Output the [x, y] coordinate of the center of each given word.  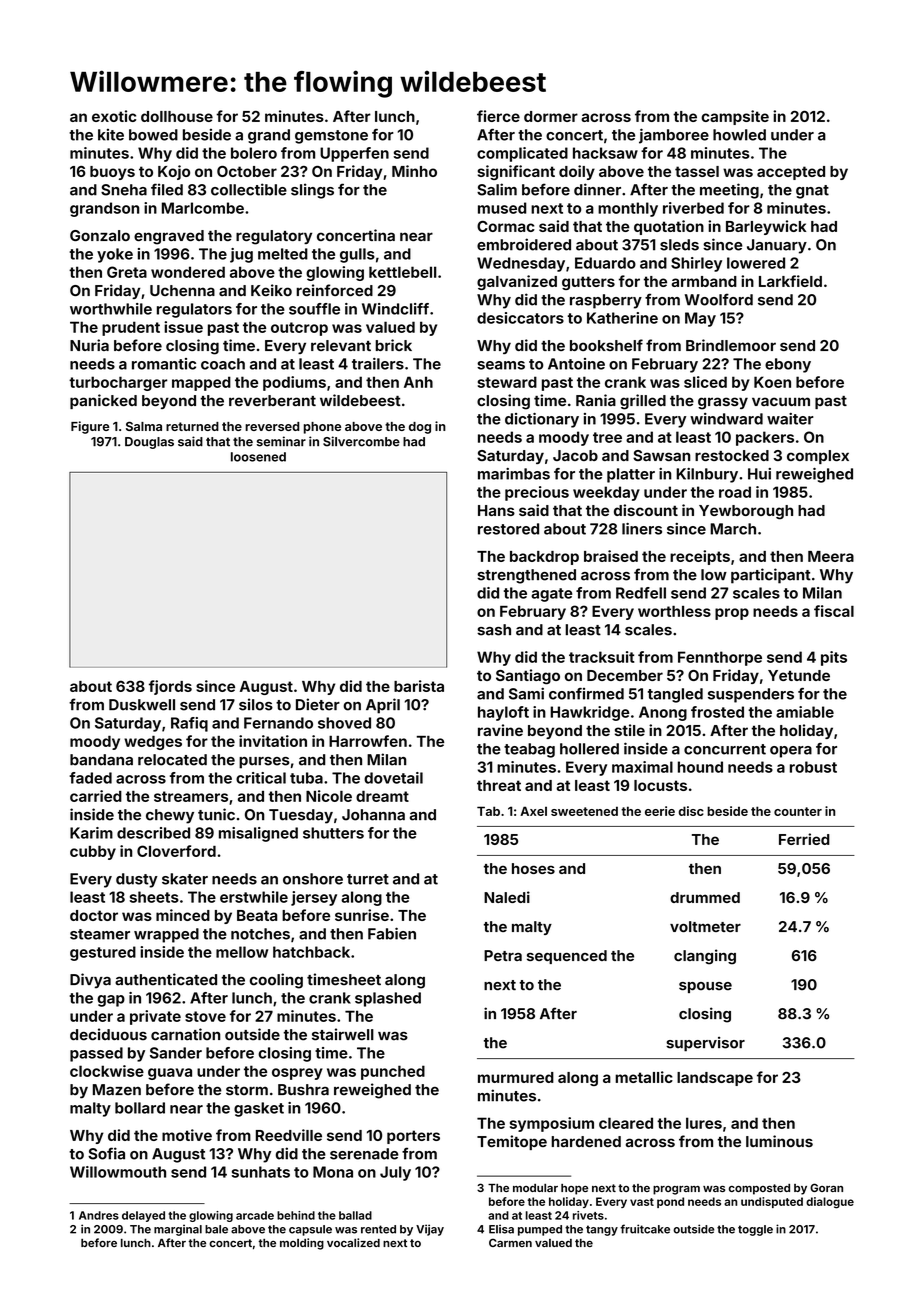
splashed [388, 999]
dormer [551, 116]
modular [535, 1188]
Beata [257, 915]
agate [551, 595]
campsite [735, 117]
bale [216, 1229]
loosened [258, 457]
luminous [779, 1141]
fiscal [834, 611]
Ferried [804, 839]
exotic [114, 116]
